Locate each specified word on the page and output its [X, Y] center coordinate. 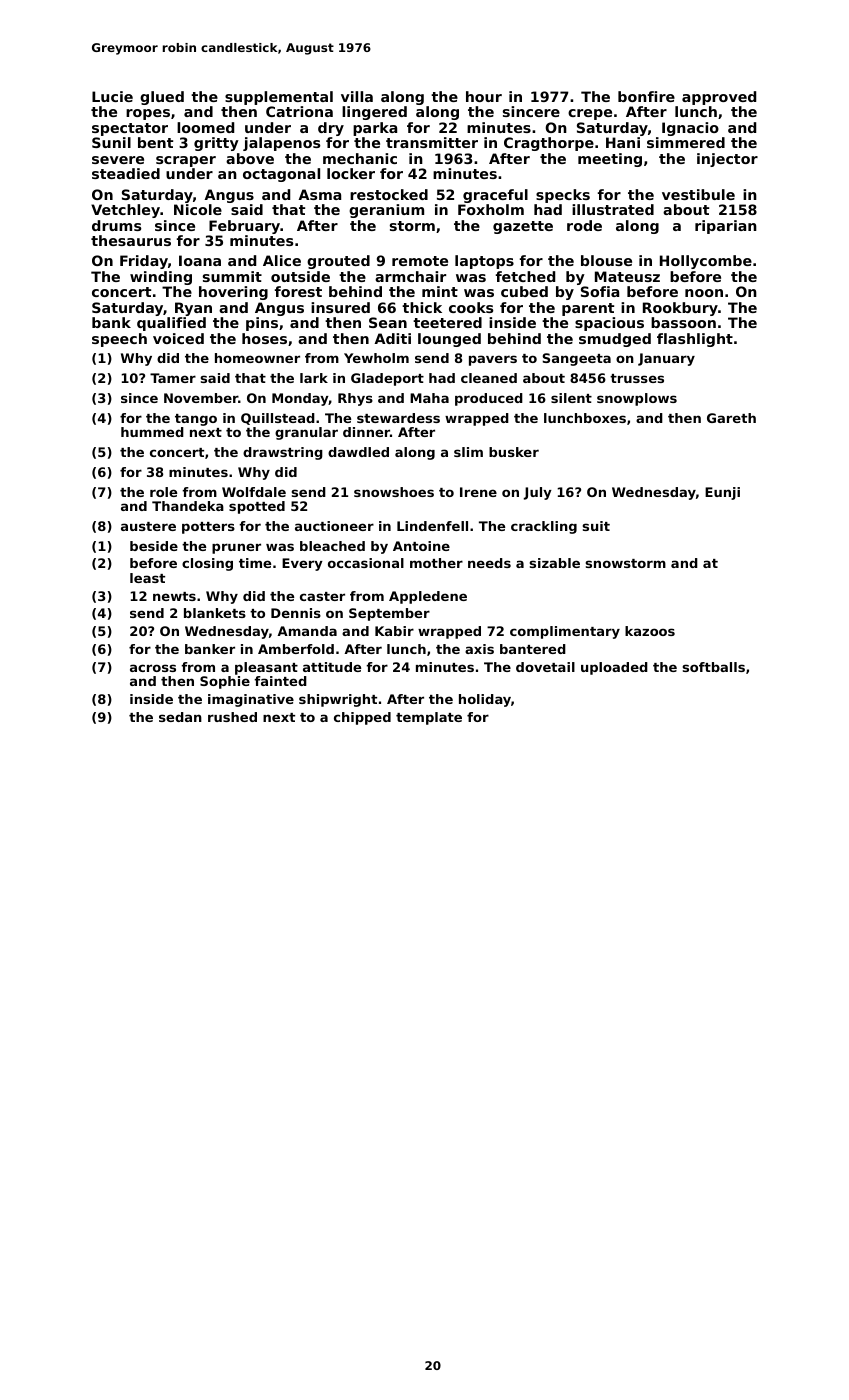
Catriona [299, 111]
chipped [362, 718]
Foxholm [491, 209]
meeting [610, 160]
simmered [686, 142]
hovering [233, 293]
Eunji [722, 493]
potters [208, 528]
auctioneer [334, 526]
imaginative [251, 700]
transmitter [432, 142]
